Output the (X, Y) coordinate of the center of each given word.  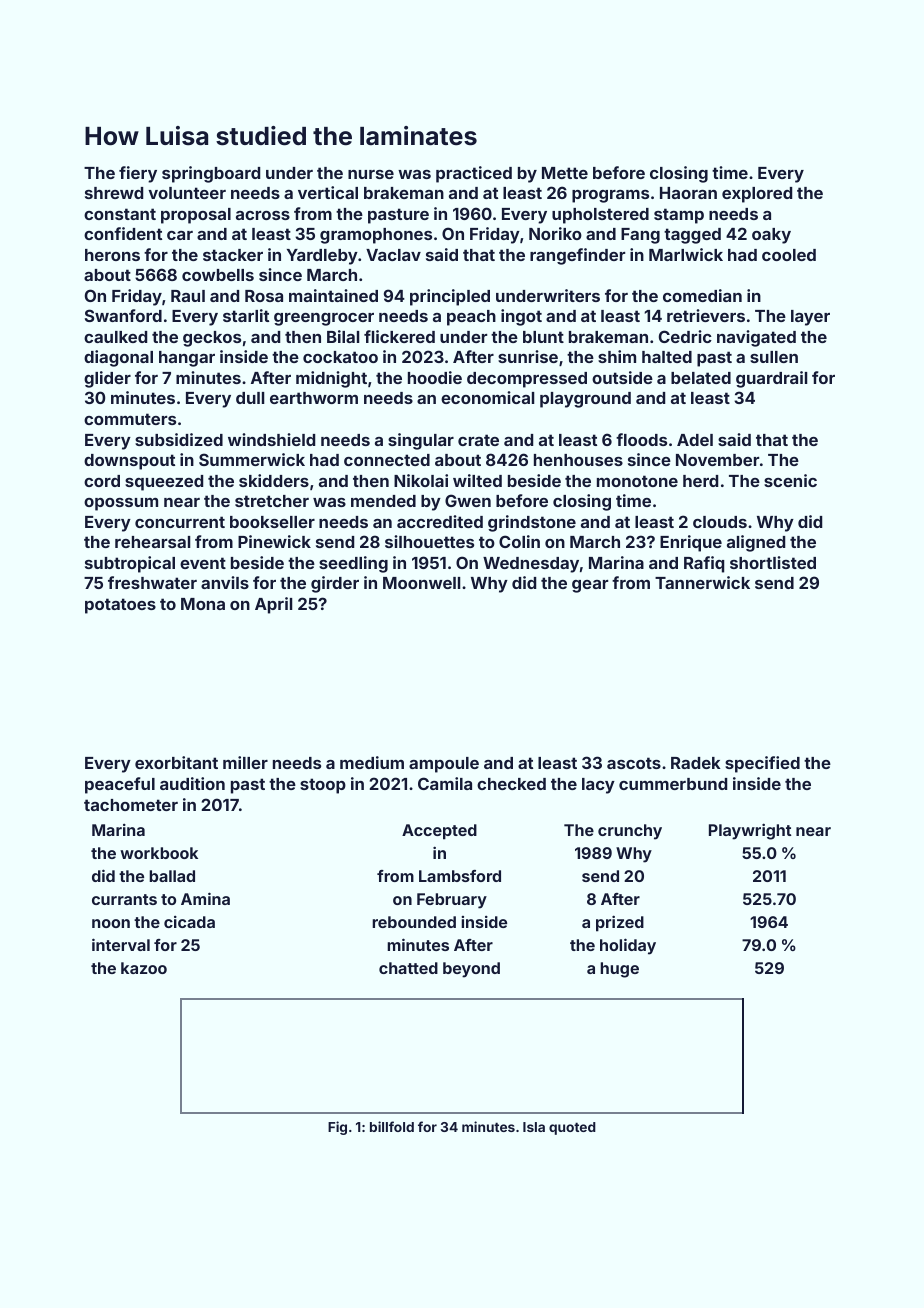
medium (372, 762)
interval (121, 944)
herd (700, 481)
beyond (471, 970)
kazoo (144, 968)
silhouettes (429, 541)
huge (619, 970)
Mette (565, 173)
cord (102, 481)
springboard (211, 174)
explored (757, 195)
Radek (696, 763)
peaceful (120, 785)
